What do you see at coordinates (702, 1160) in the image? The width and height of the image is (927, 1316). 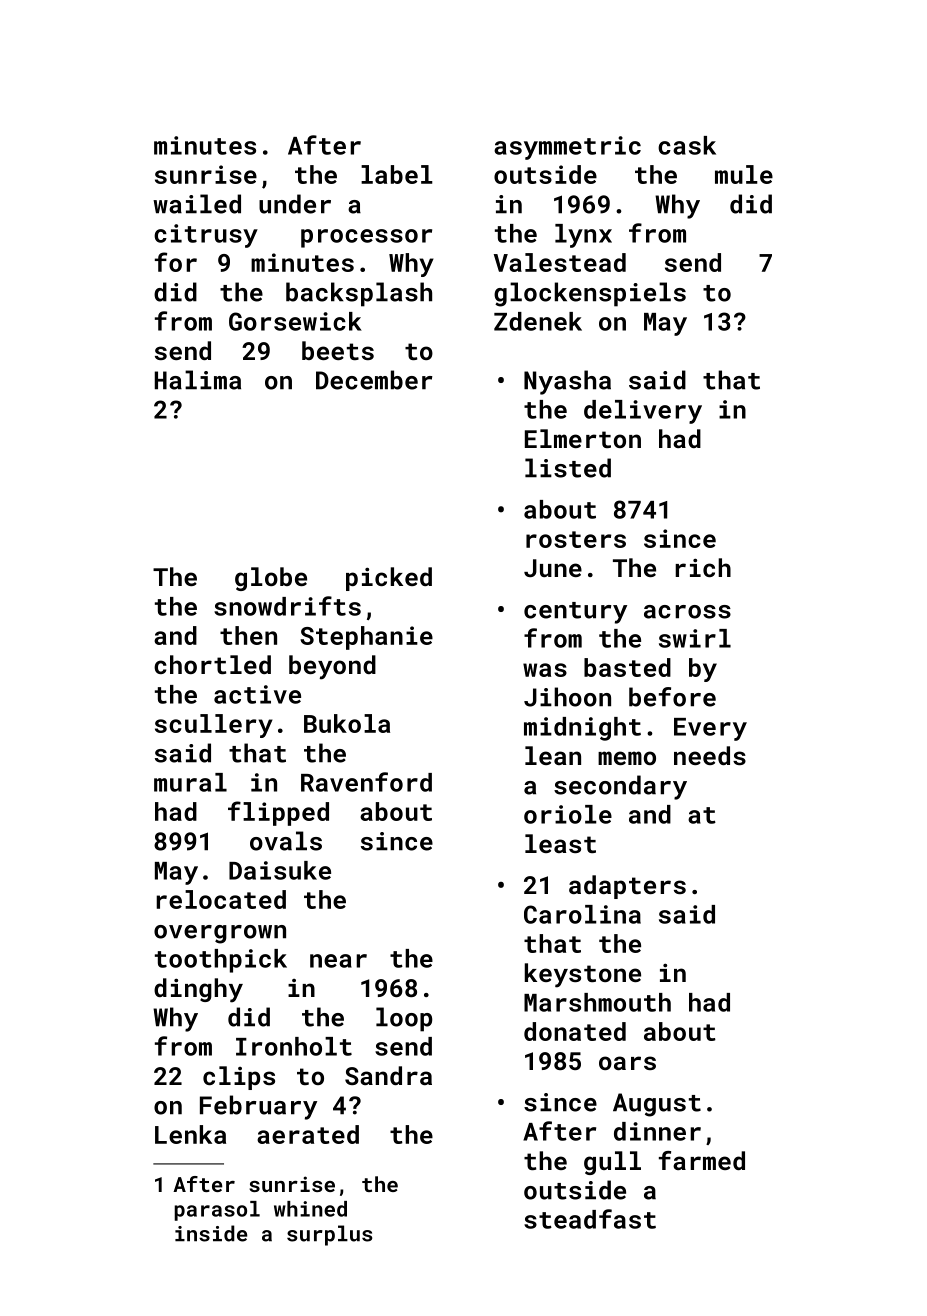 I see `farmed` at bounding box center [702, 1160].
